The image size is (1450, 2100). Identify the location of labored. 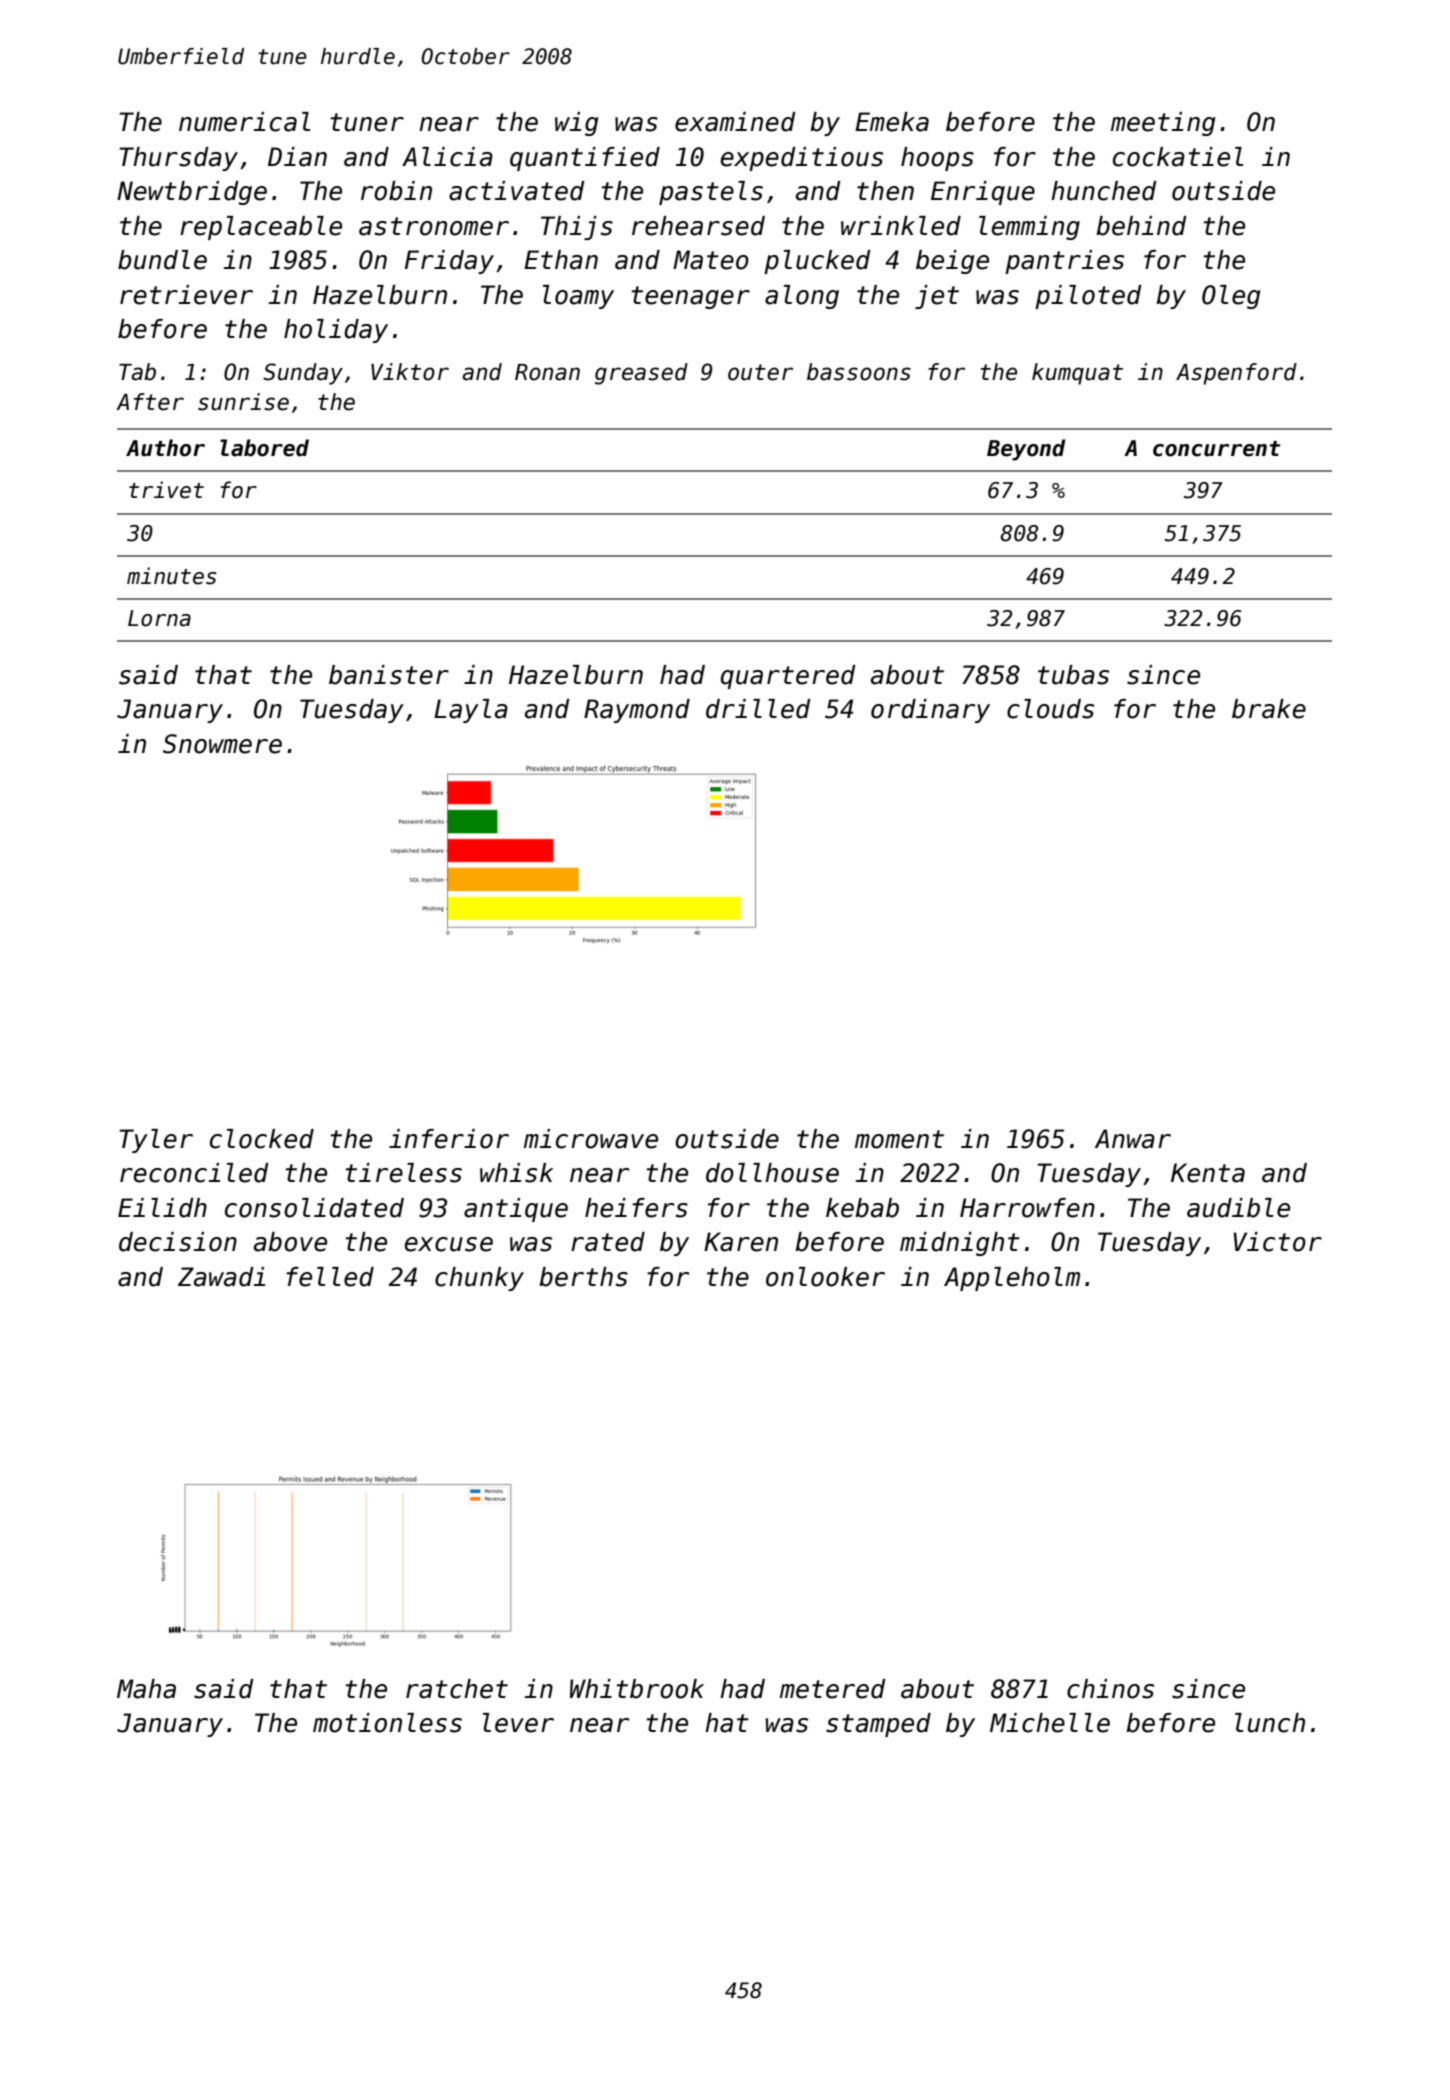
(264, 448).
